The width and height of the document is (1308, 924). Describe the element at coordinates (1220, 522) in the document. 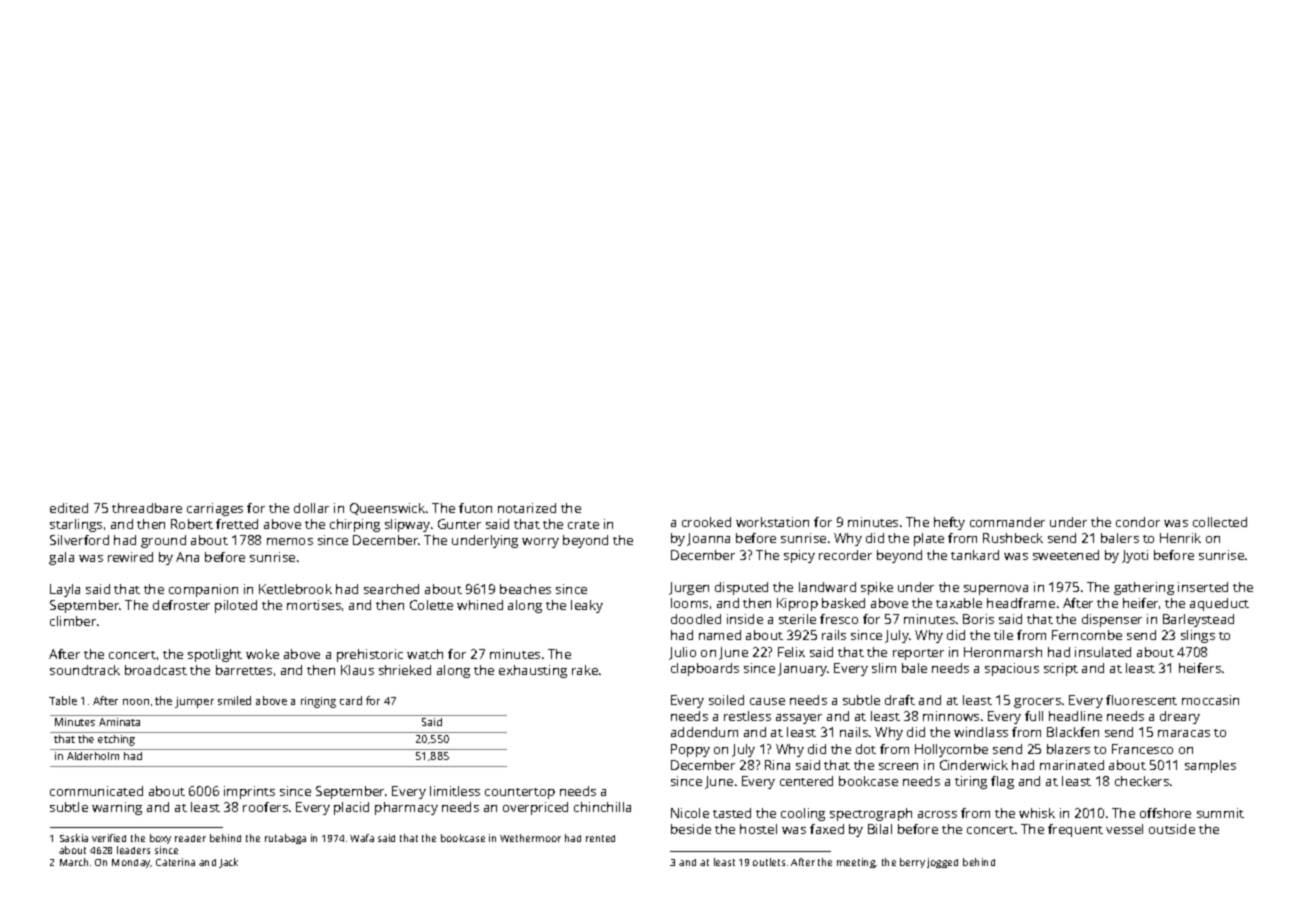

I see `collected` at that location.
